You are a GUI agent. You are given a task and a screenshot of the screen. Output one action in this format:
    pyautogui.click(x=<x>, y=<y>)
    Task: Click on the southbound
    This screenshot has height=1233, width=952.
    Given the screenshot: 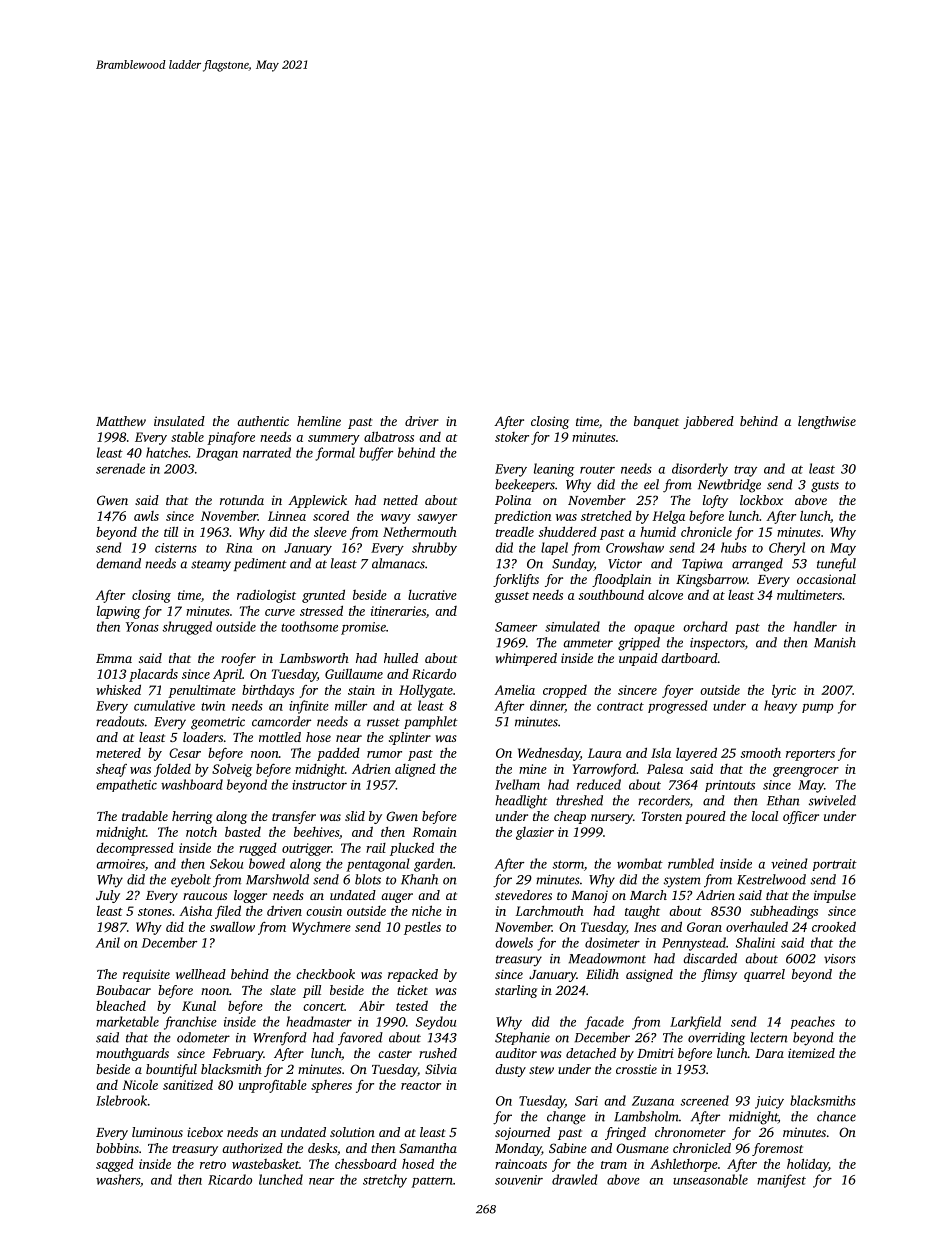 What is the action you would take?
    pyautogui.click(x=611, y=594)
